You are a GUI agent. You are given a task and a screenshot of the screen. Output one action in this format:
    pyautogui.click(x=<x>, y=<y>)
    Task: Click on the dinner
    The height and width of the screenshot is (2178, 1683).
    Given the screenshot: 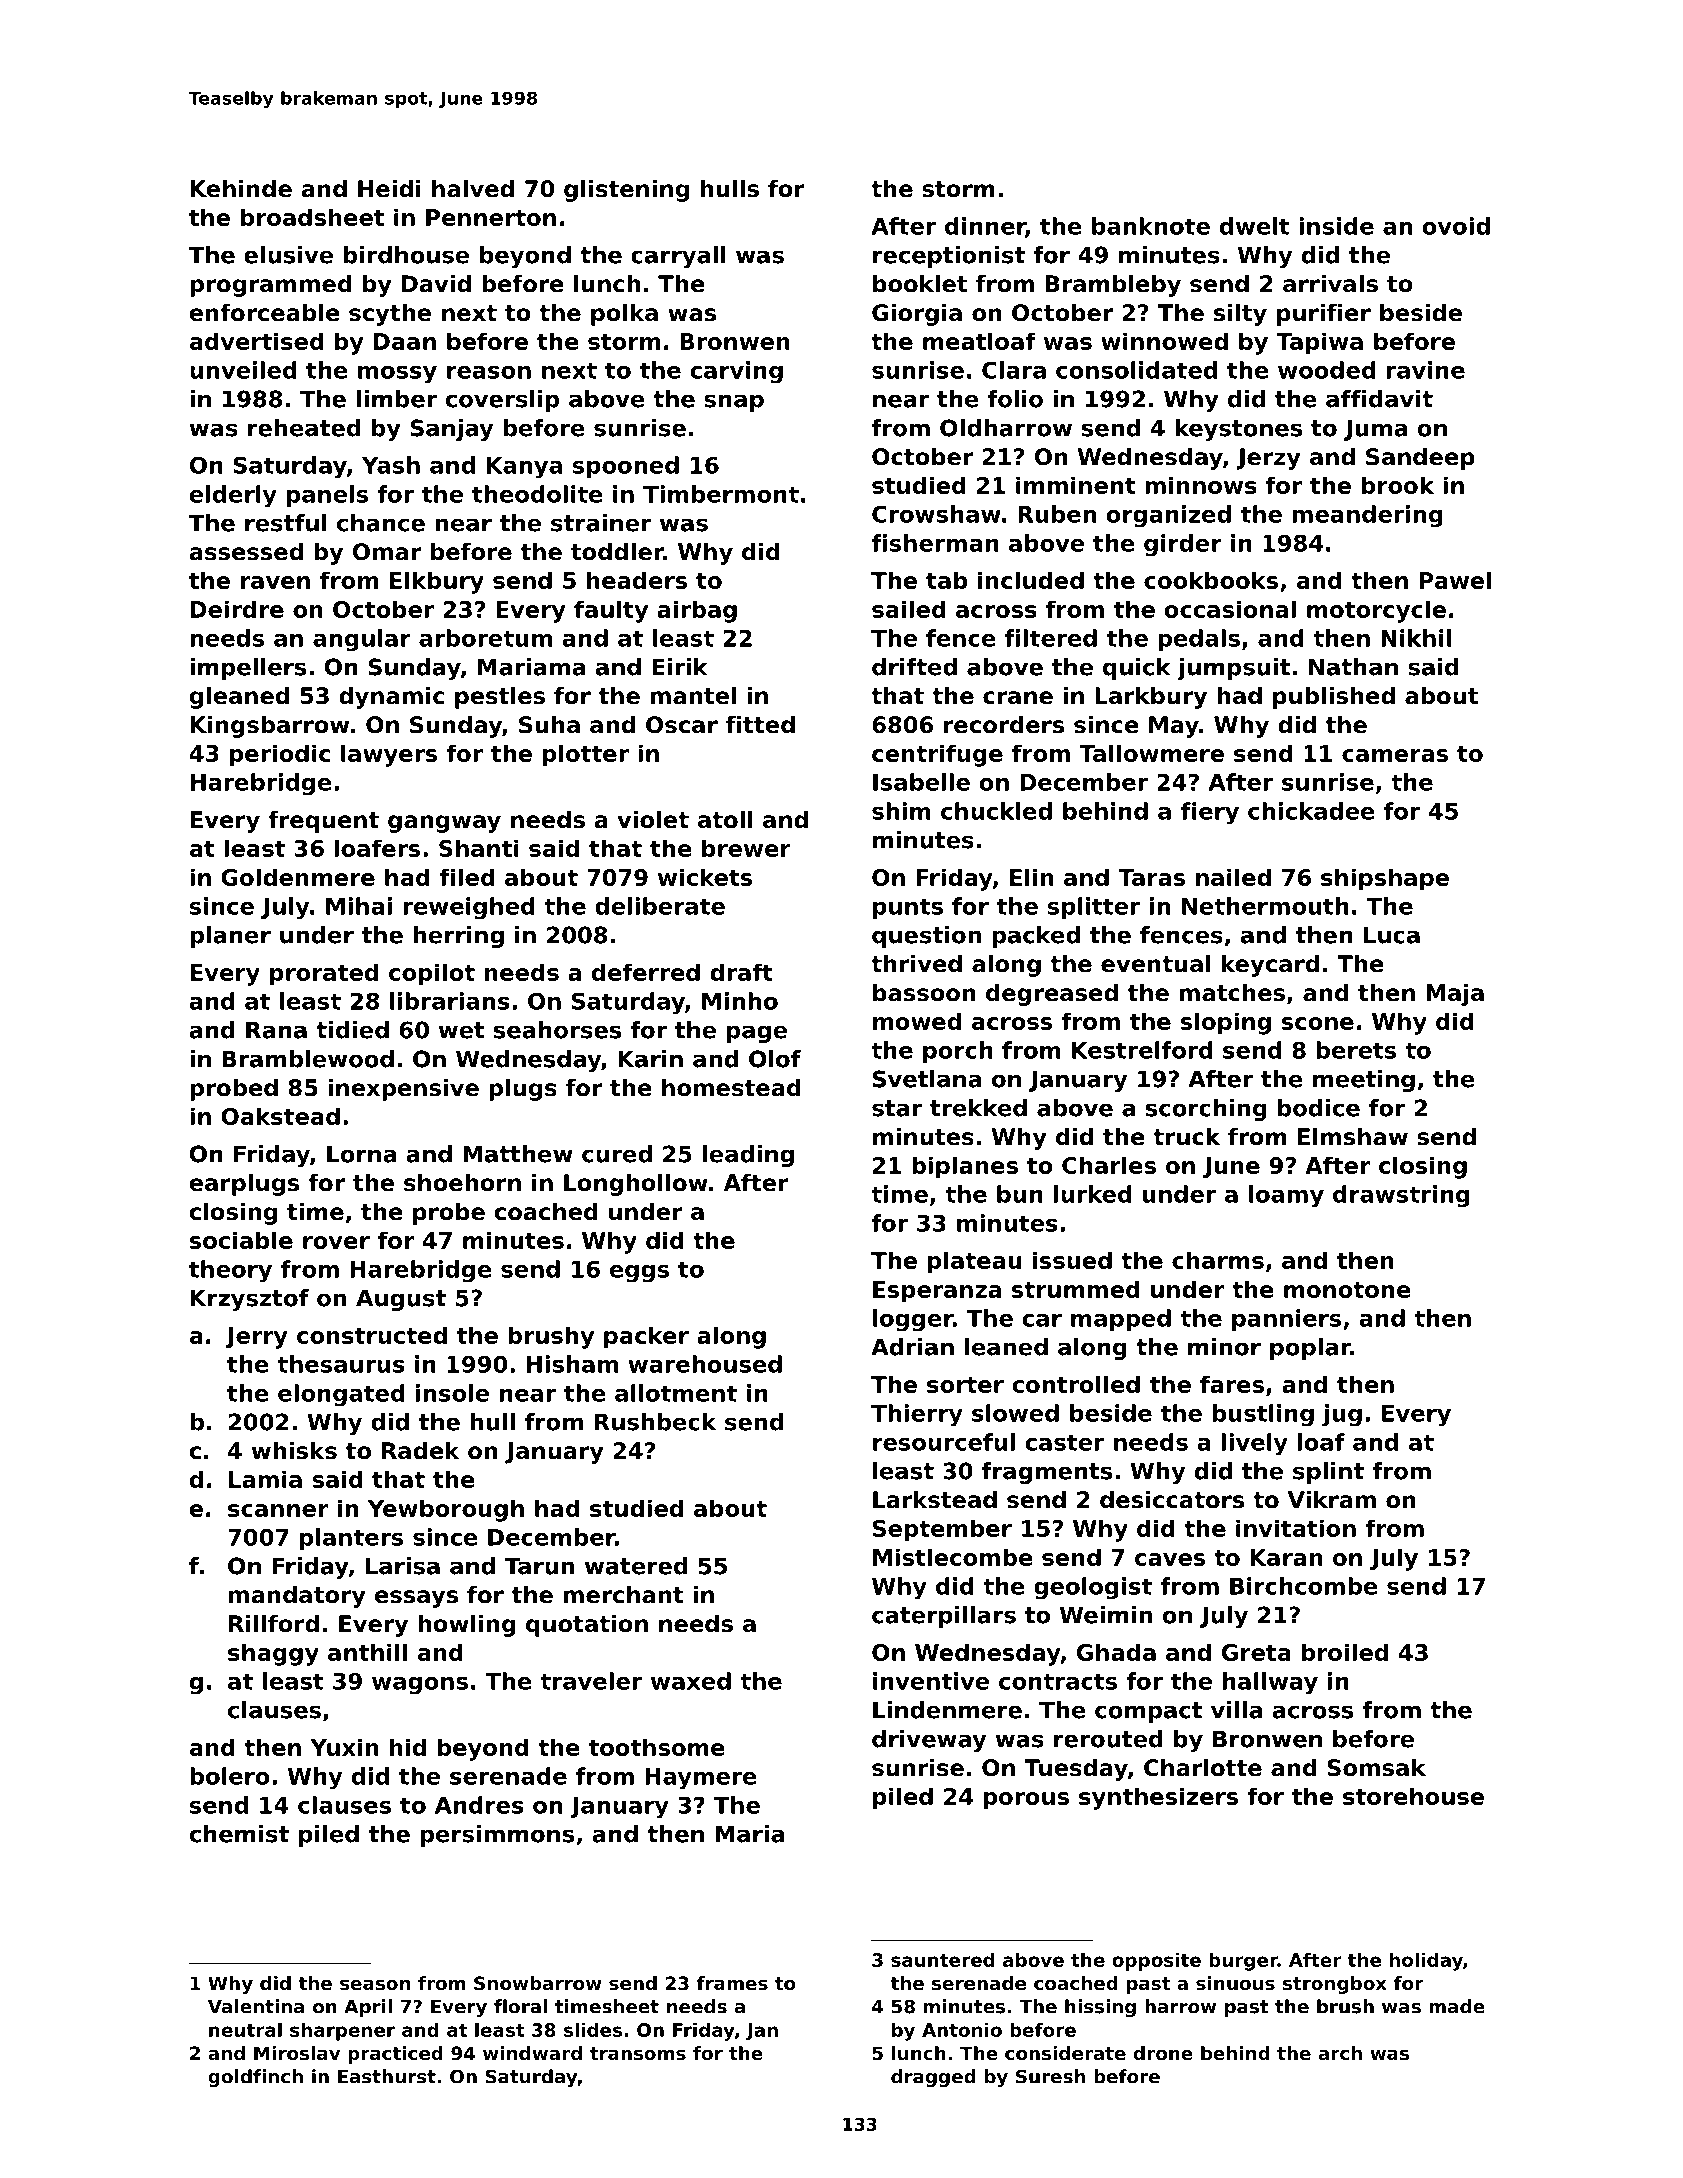 What is the action you would take?
    pyautogui.click(x=985, y=227)
